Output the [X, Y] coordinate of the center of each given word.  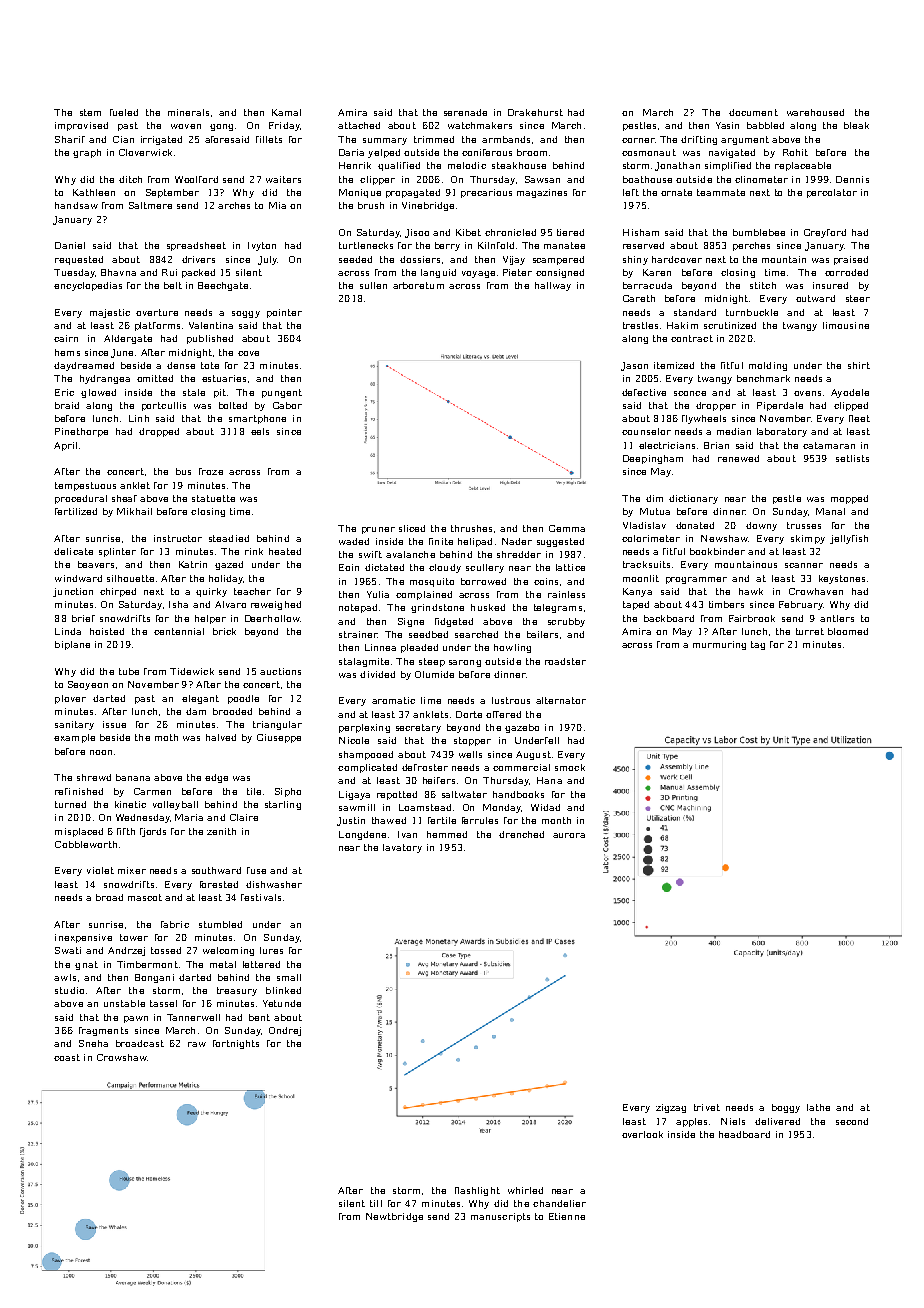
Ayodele [850, 393]
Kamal [286, 112]
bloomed [848, 631]
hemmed [447, 834]
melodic [467, 165]
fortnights [236, 1044]
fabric [175, 924]
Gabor [287, 405]
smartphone [257, 419]
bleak [856, 125]
